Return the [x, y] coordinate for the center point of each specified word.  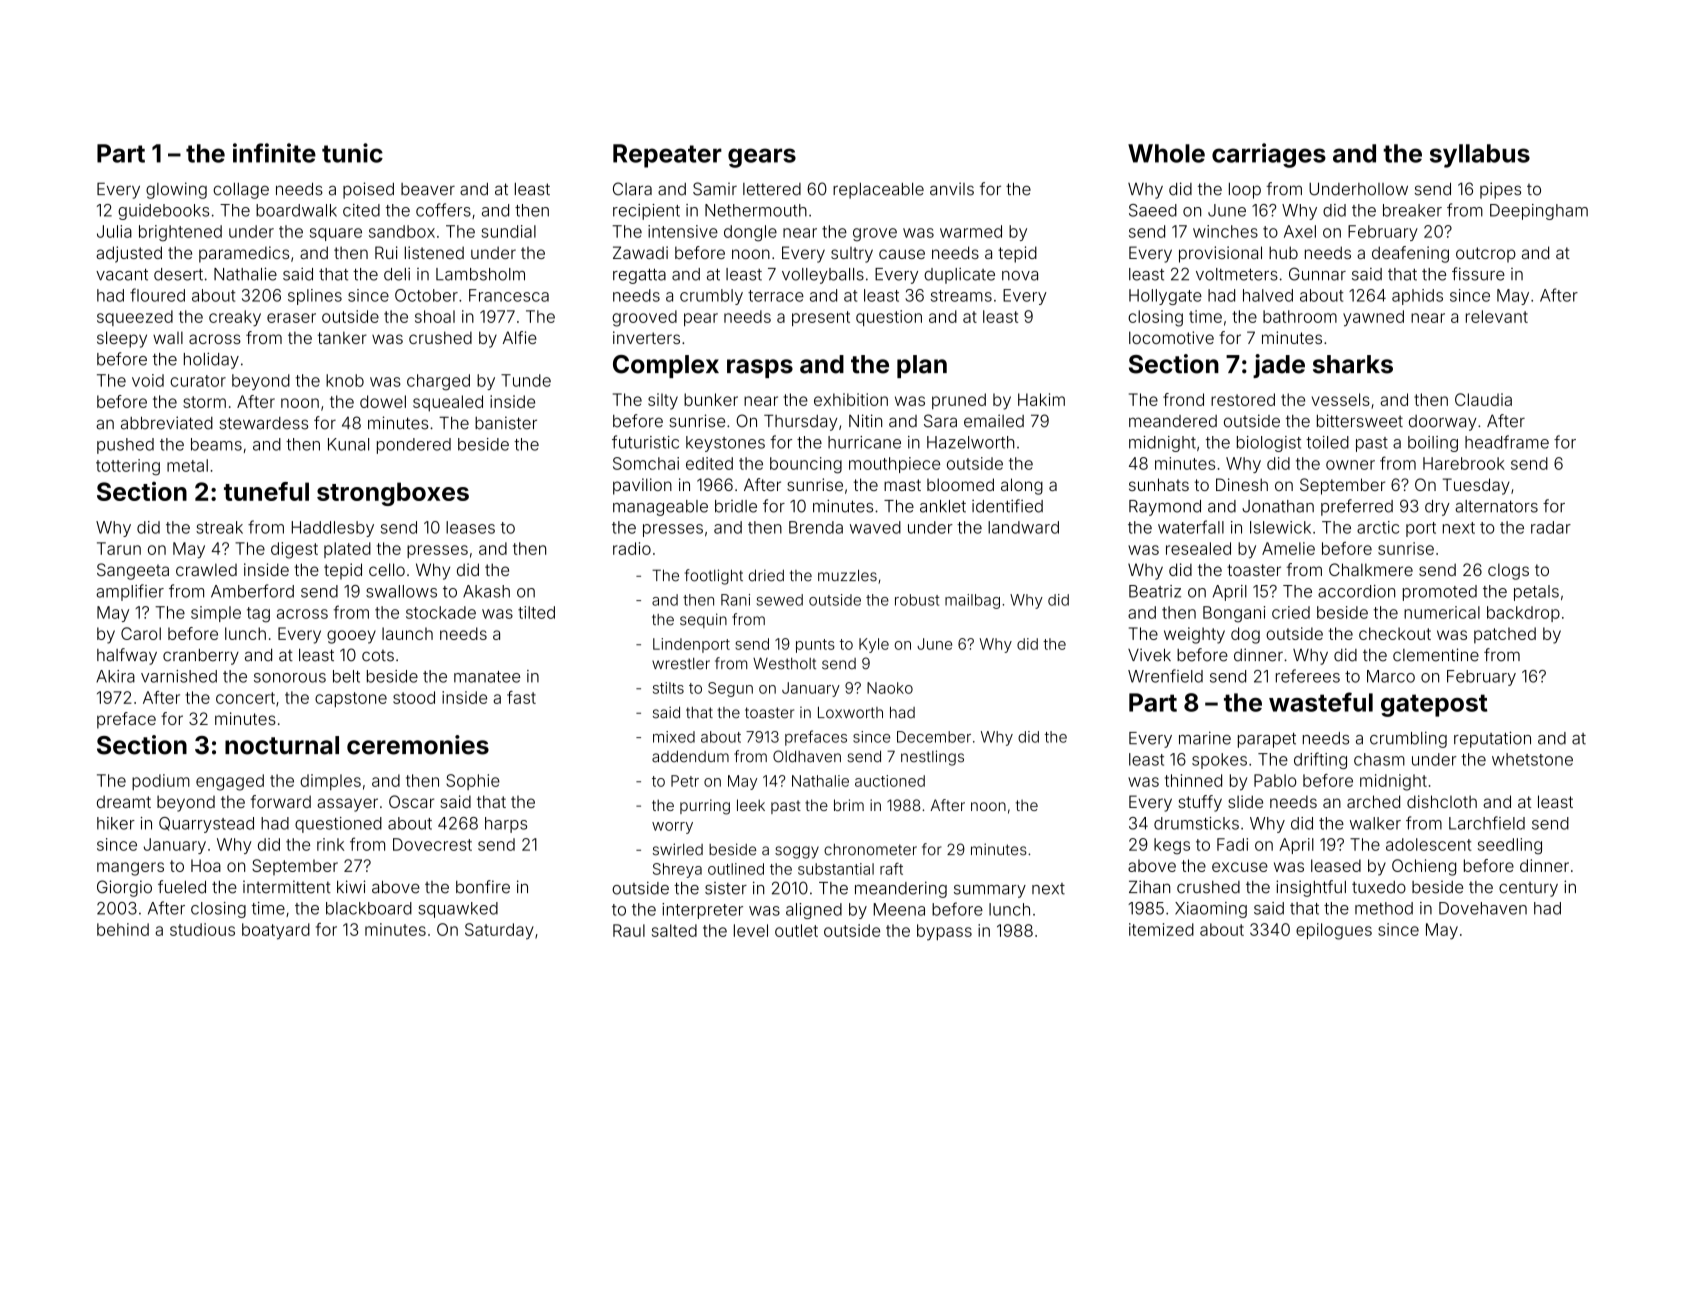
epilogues [1334, 931]
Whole [1166, 153]
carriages [1269, 155]
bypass [944, 932]
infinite [274, 153]
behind [123, 929]
